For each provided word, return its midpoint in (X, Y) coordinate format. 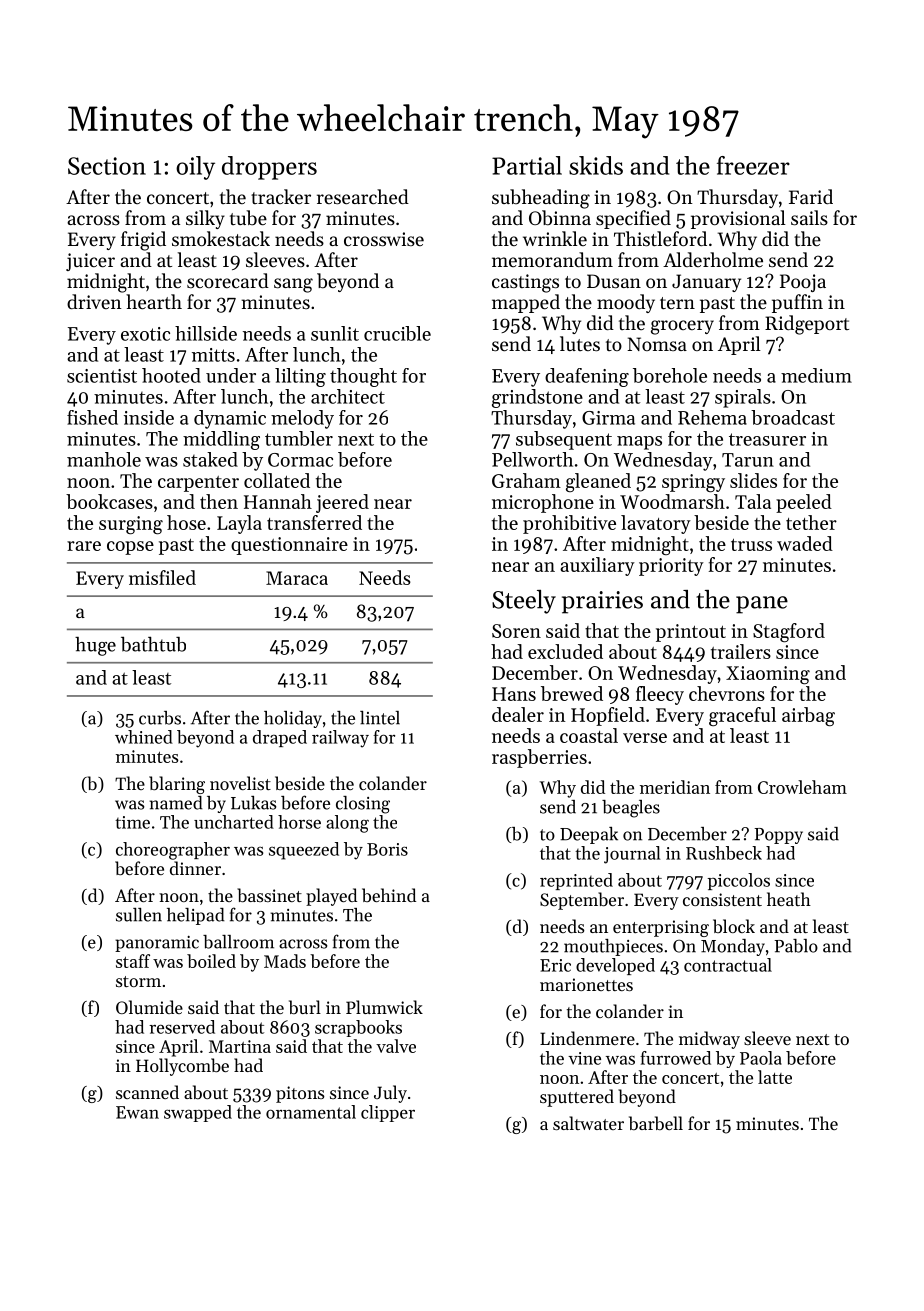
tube (248, 218)
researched (363, 196)
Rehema (712, 417)
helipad (196, 916)
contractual (728, 965)
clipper (388, 1113)
